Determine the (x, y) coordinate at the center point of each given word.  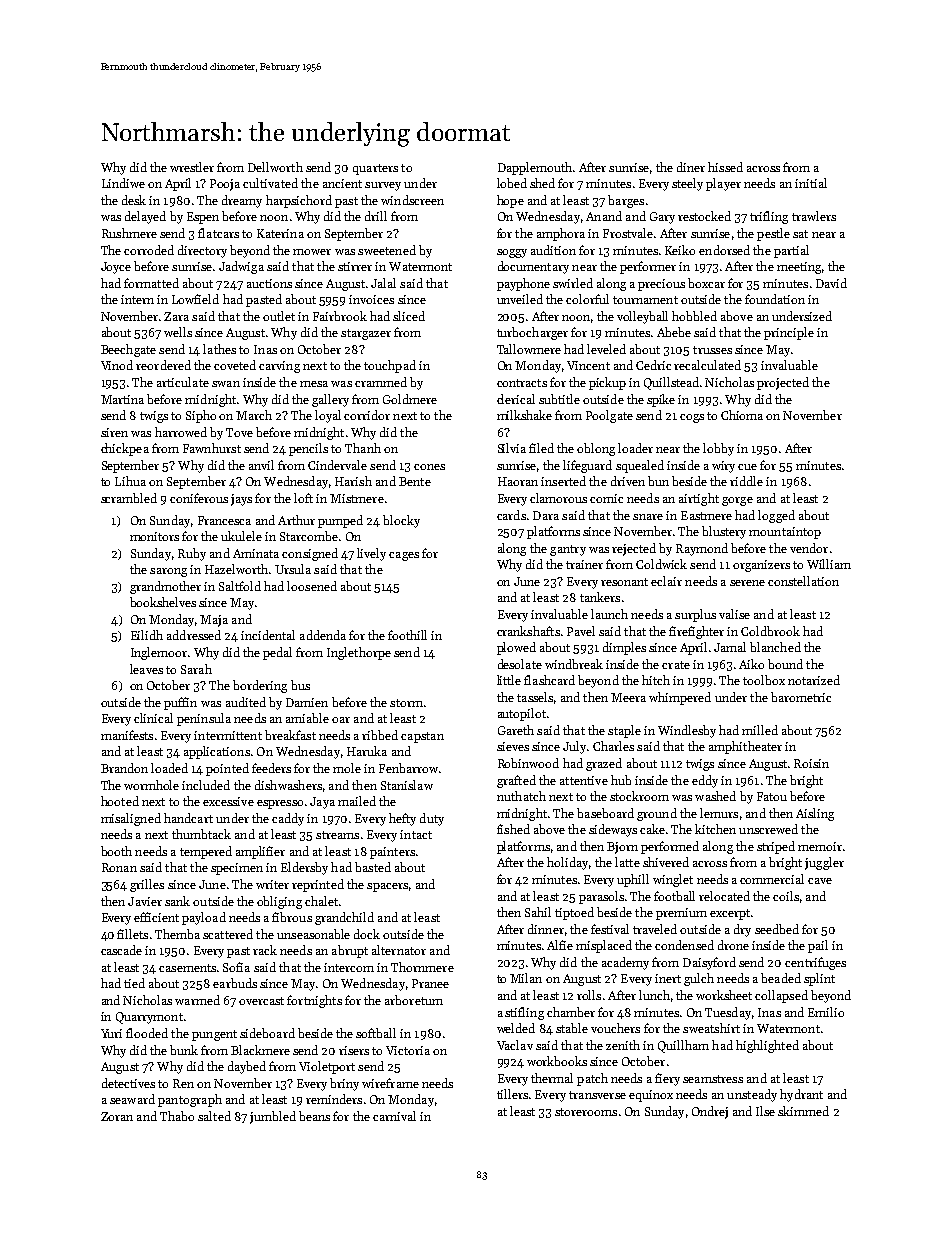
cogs (692, 418)
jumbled (273, 1117)
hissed (725, 167)
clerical (516, 399)
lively (371, 554)
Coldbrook (770, 631)
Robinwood (528, 763)
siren (114, 432)
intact (416, 834)
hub (621, 780)
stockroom (639, 796)
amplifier (260, 852)
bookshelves (163, 602)
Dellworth (275, 167)
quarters (375, 169)
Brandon (124, 768)
